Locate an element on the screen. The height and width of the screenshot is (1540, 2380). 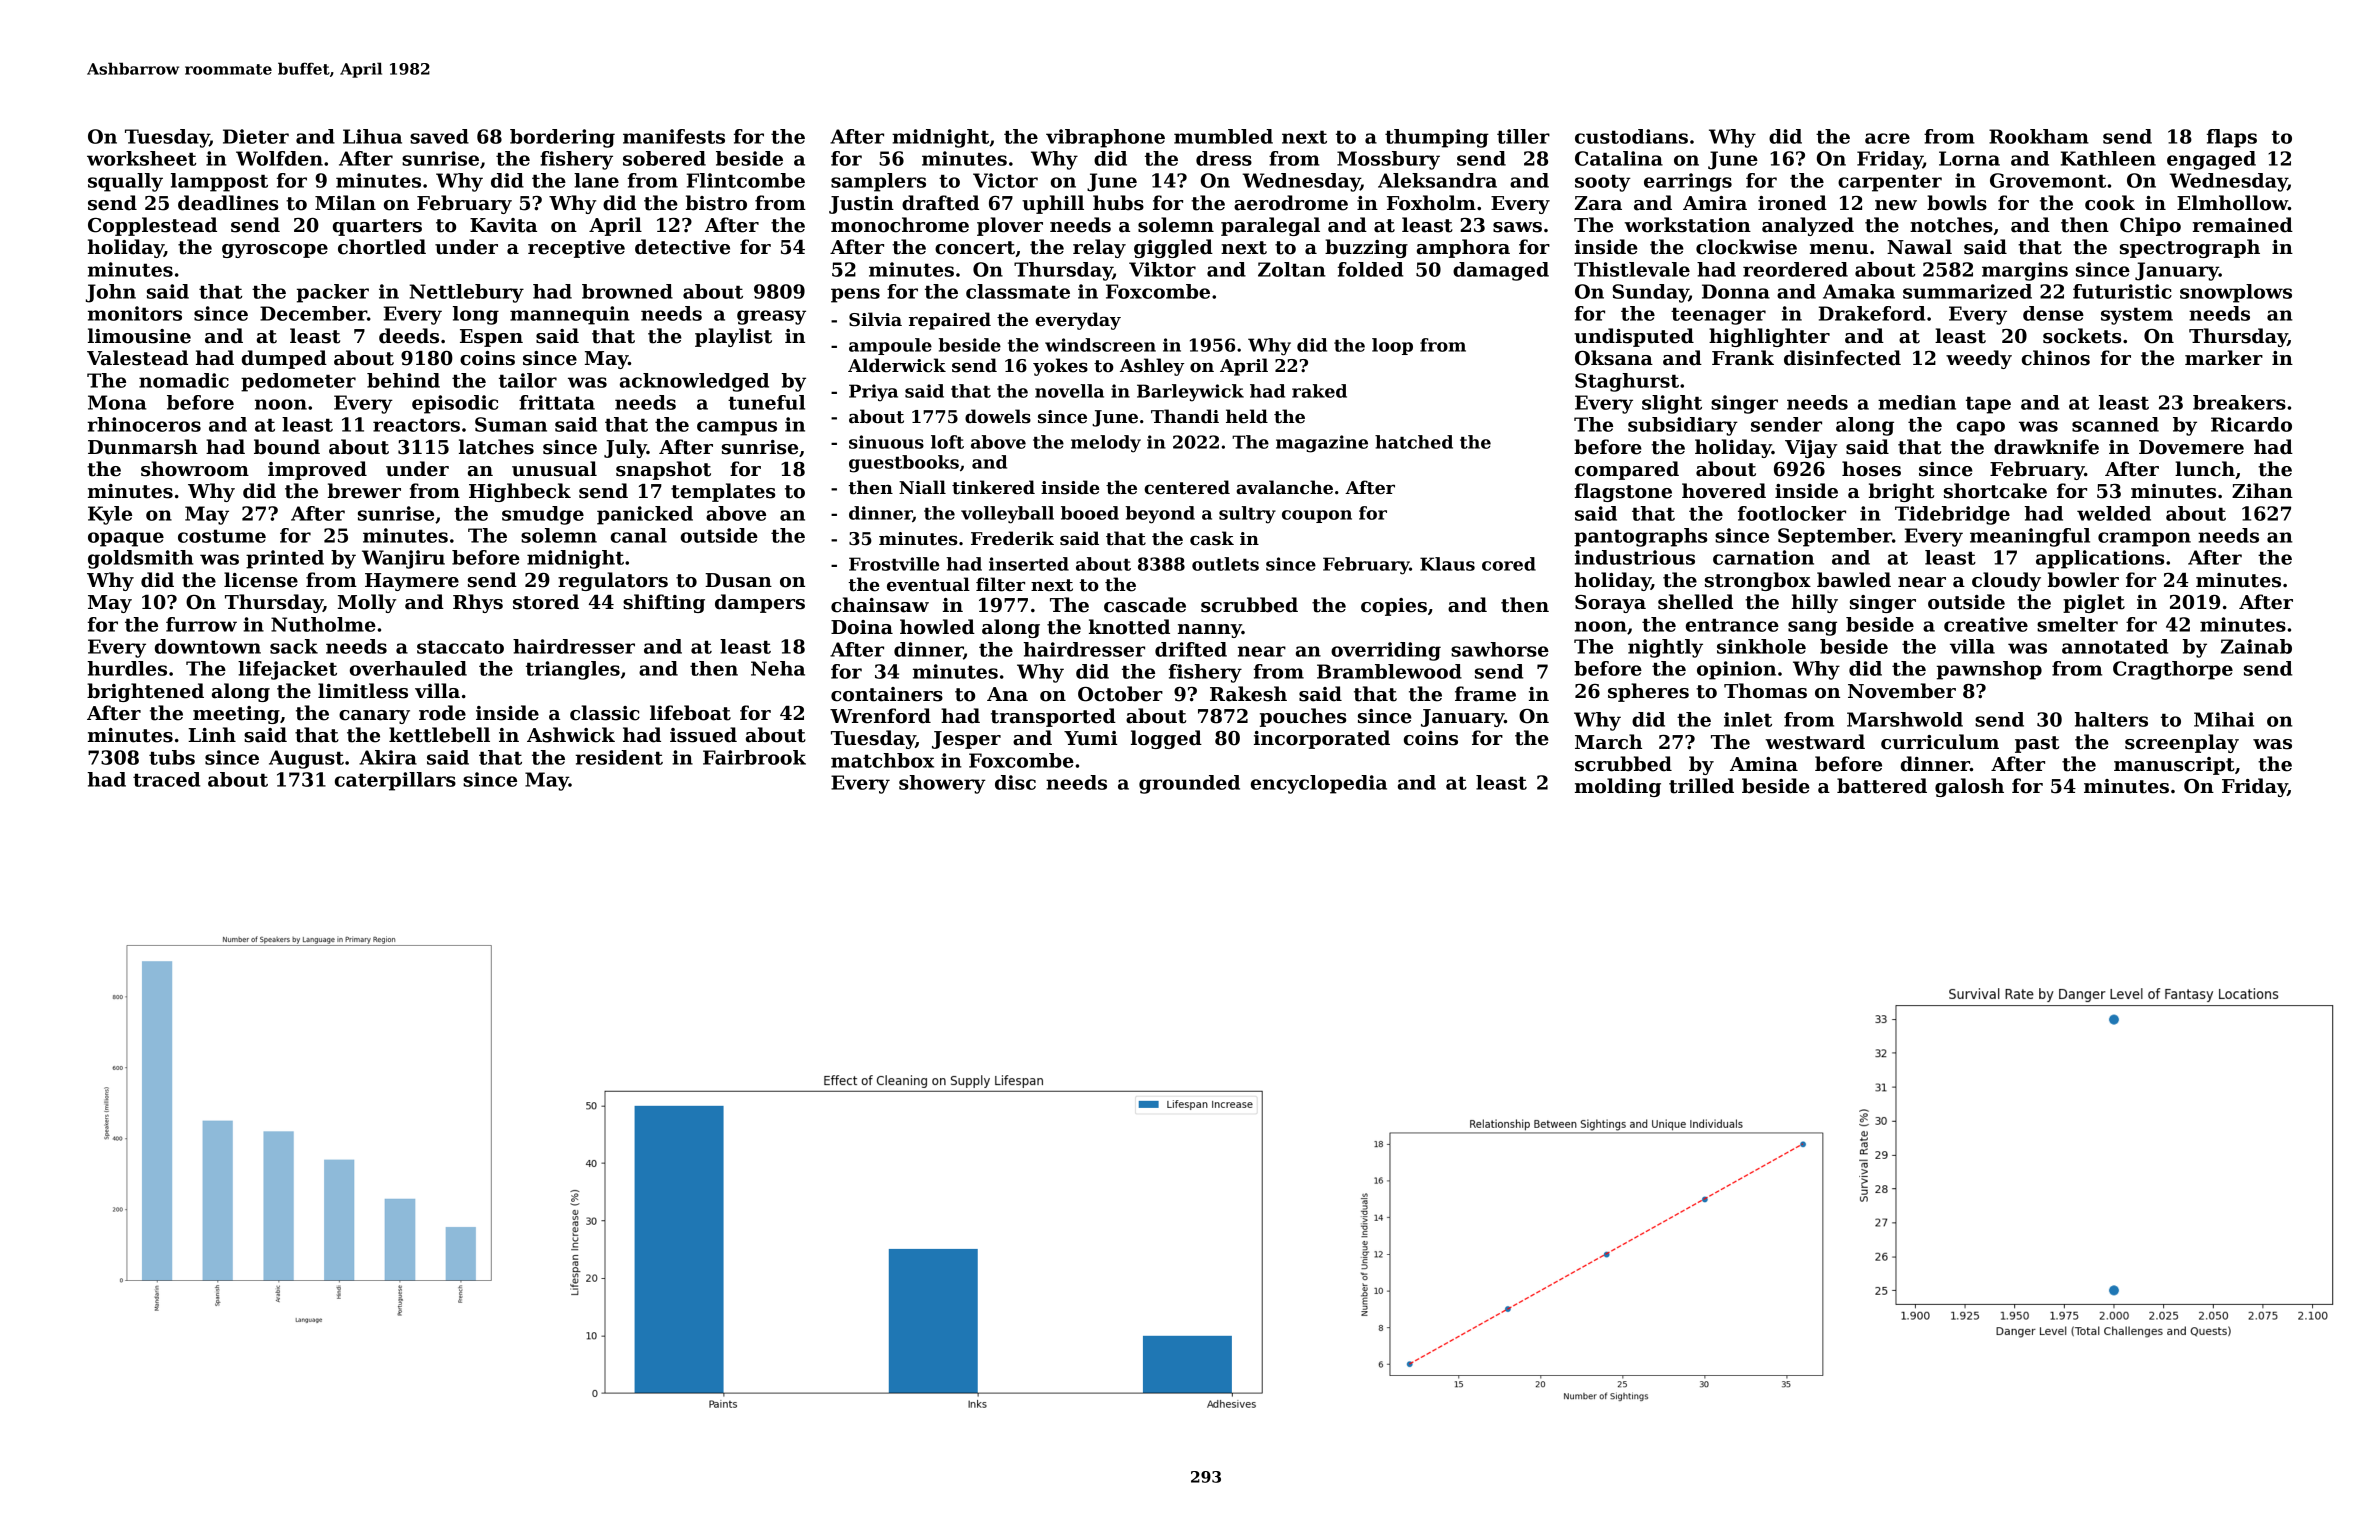
folded is located at coordinates (1370, 269).
